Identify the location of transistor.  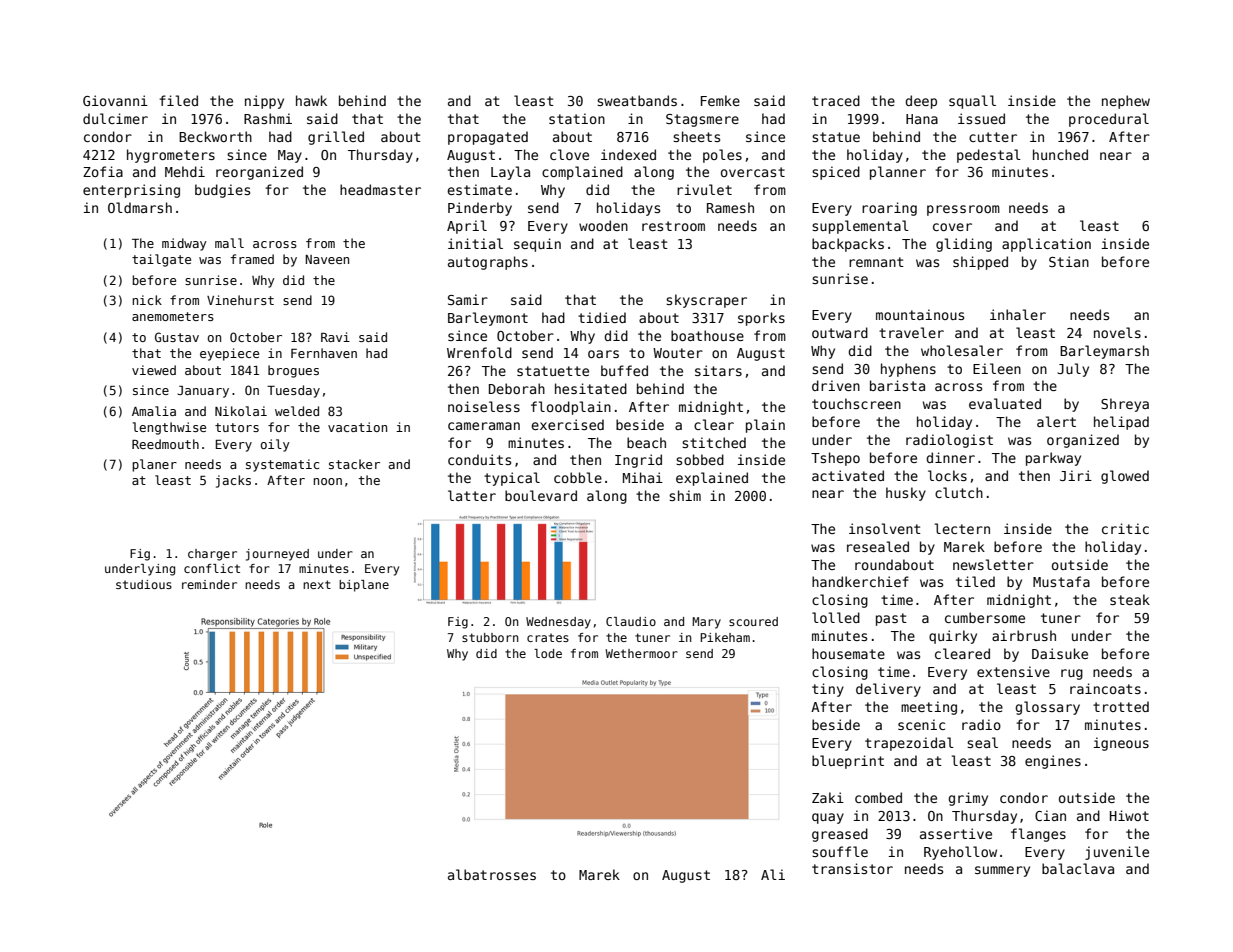
(852, 868).
